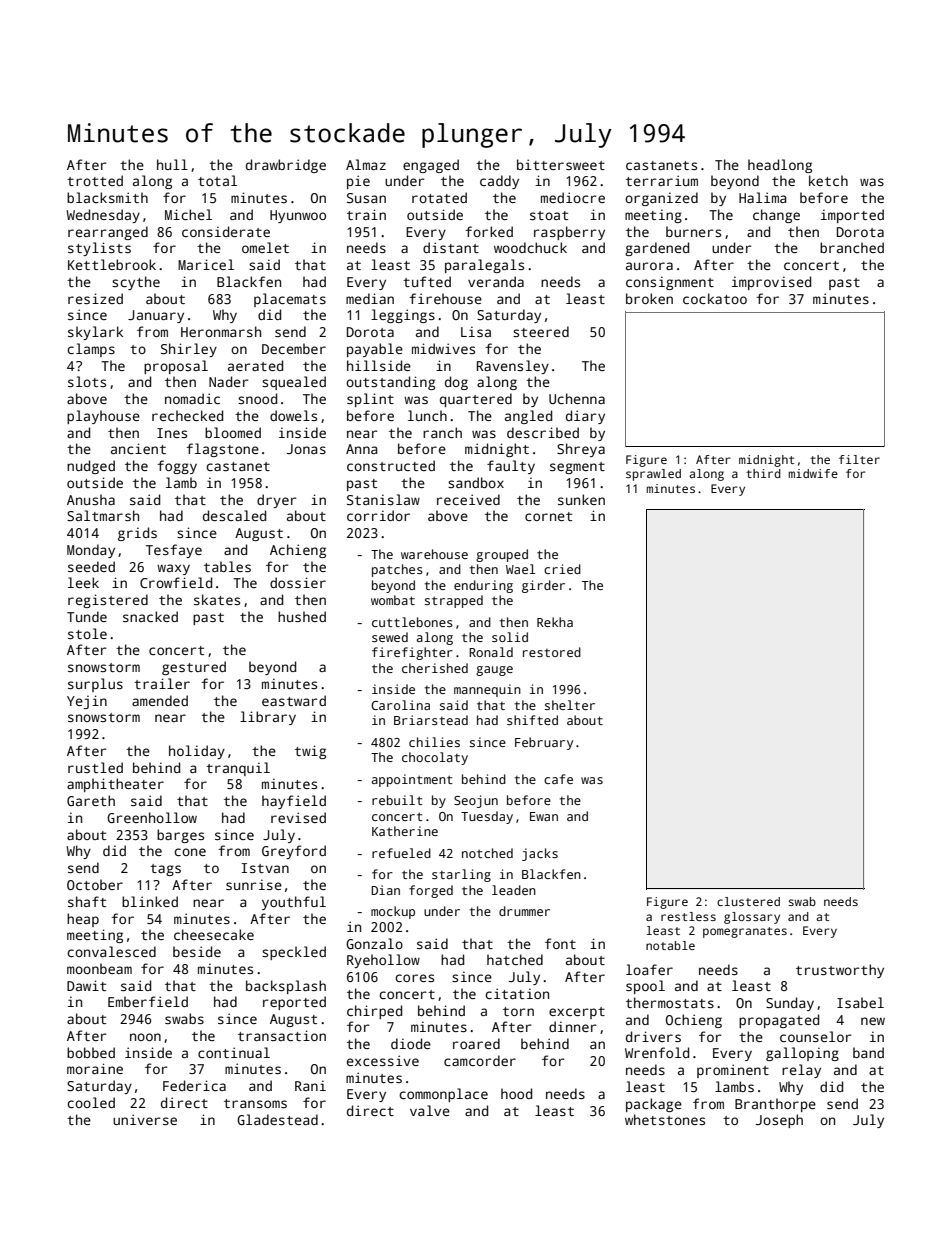 The width and height of the screenshot is (952, 1233). What do you see at coordinates (513, 367) in the screenshot?
I see `Ravensley` at bounding box center [513, 367].
